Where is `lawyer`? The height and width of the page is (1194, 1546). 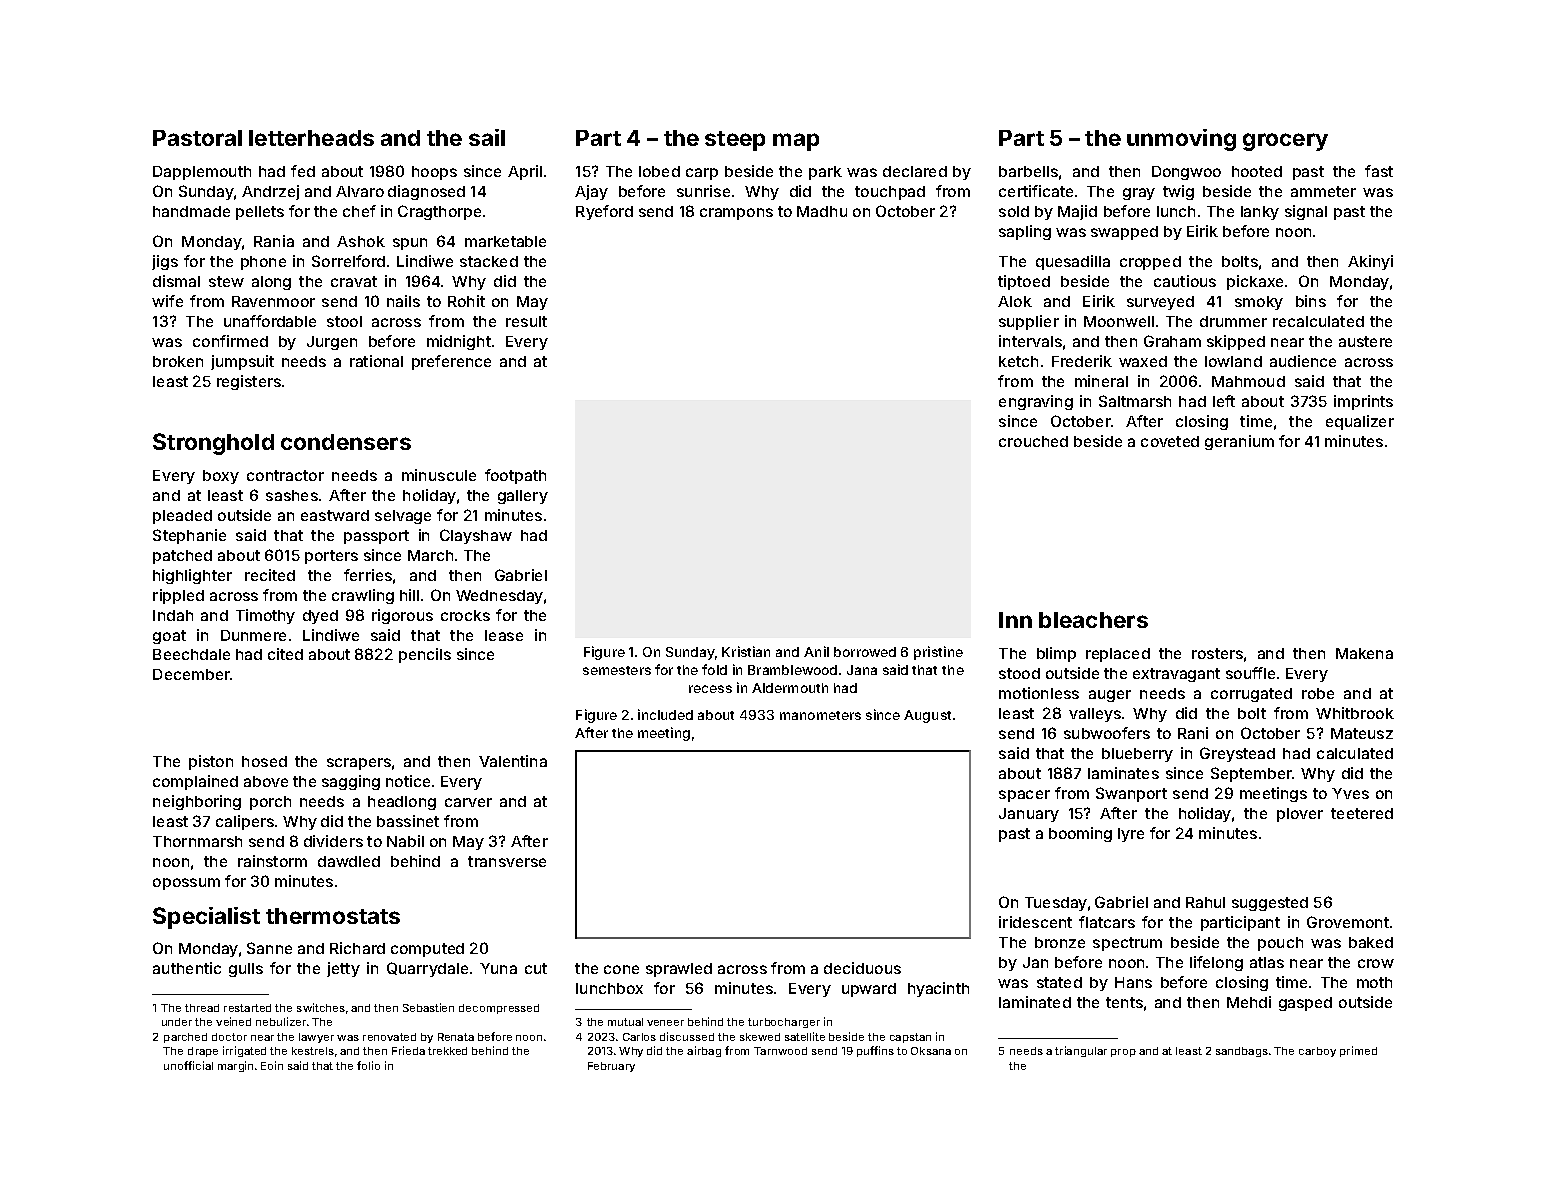 lawyer is located at coordinates (316, 1038).
